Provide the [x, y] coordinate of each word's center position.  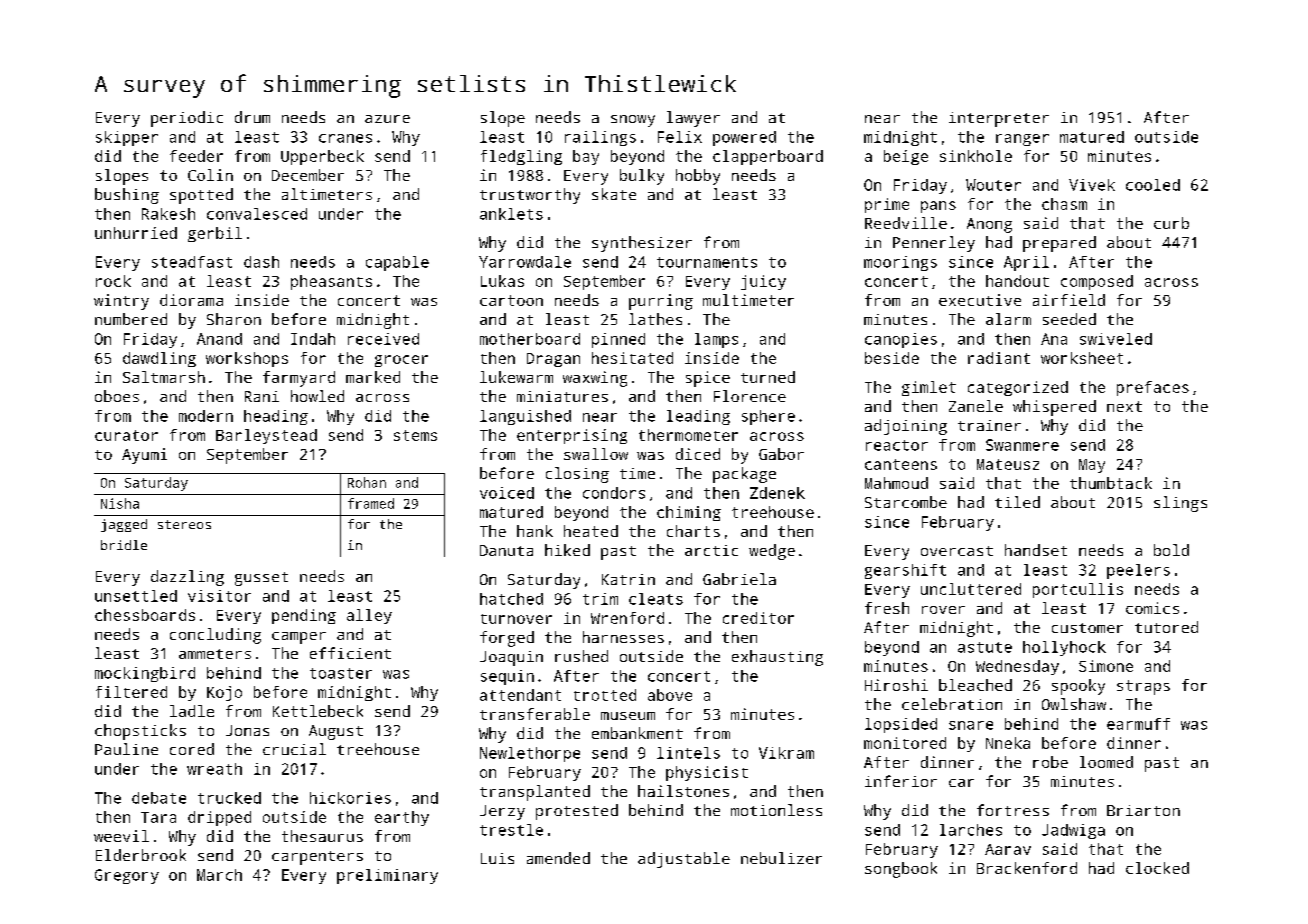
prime [887, 205]
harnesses [623, 637]
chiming [689, 513]
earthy [402, 818]
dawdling [159, 359]
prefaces [1153, 388]
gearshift [905, 571]
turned [768, 377]
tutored [1166, 627]
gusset [261, 579]
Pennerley [934, 244]
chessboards [145, 615]
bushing [127, 196]
